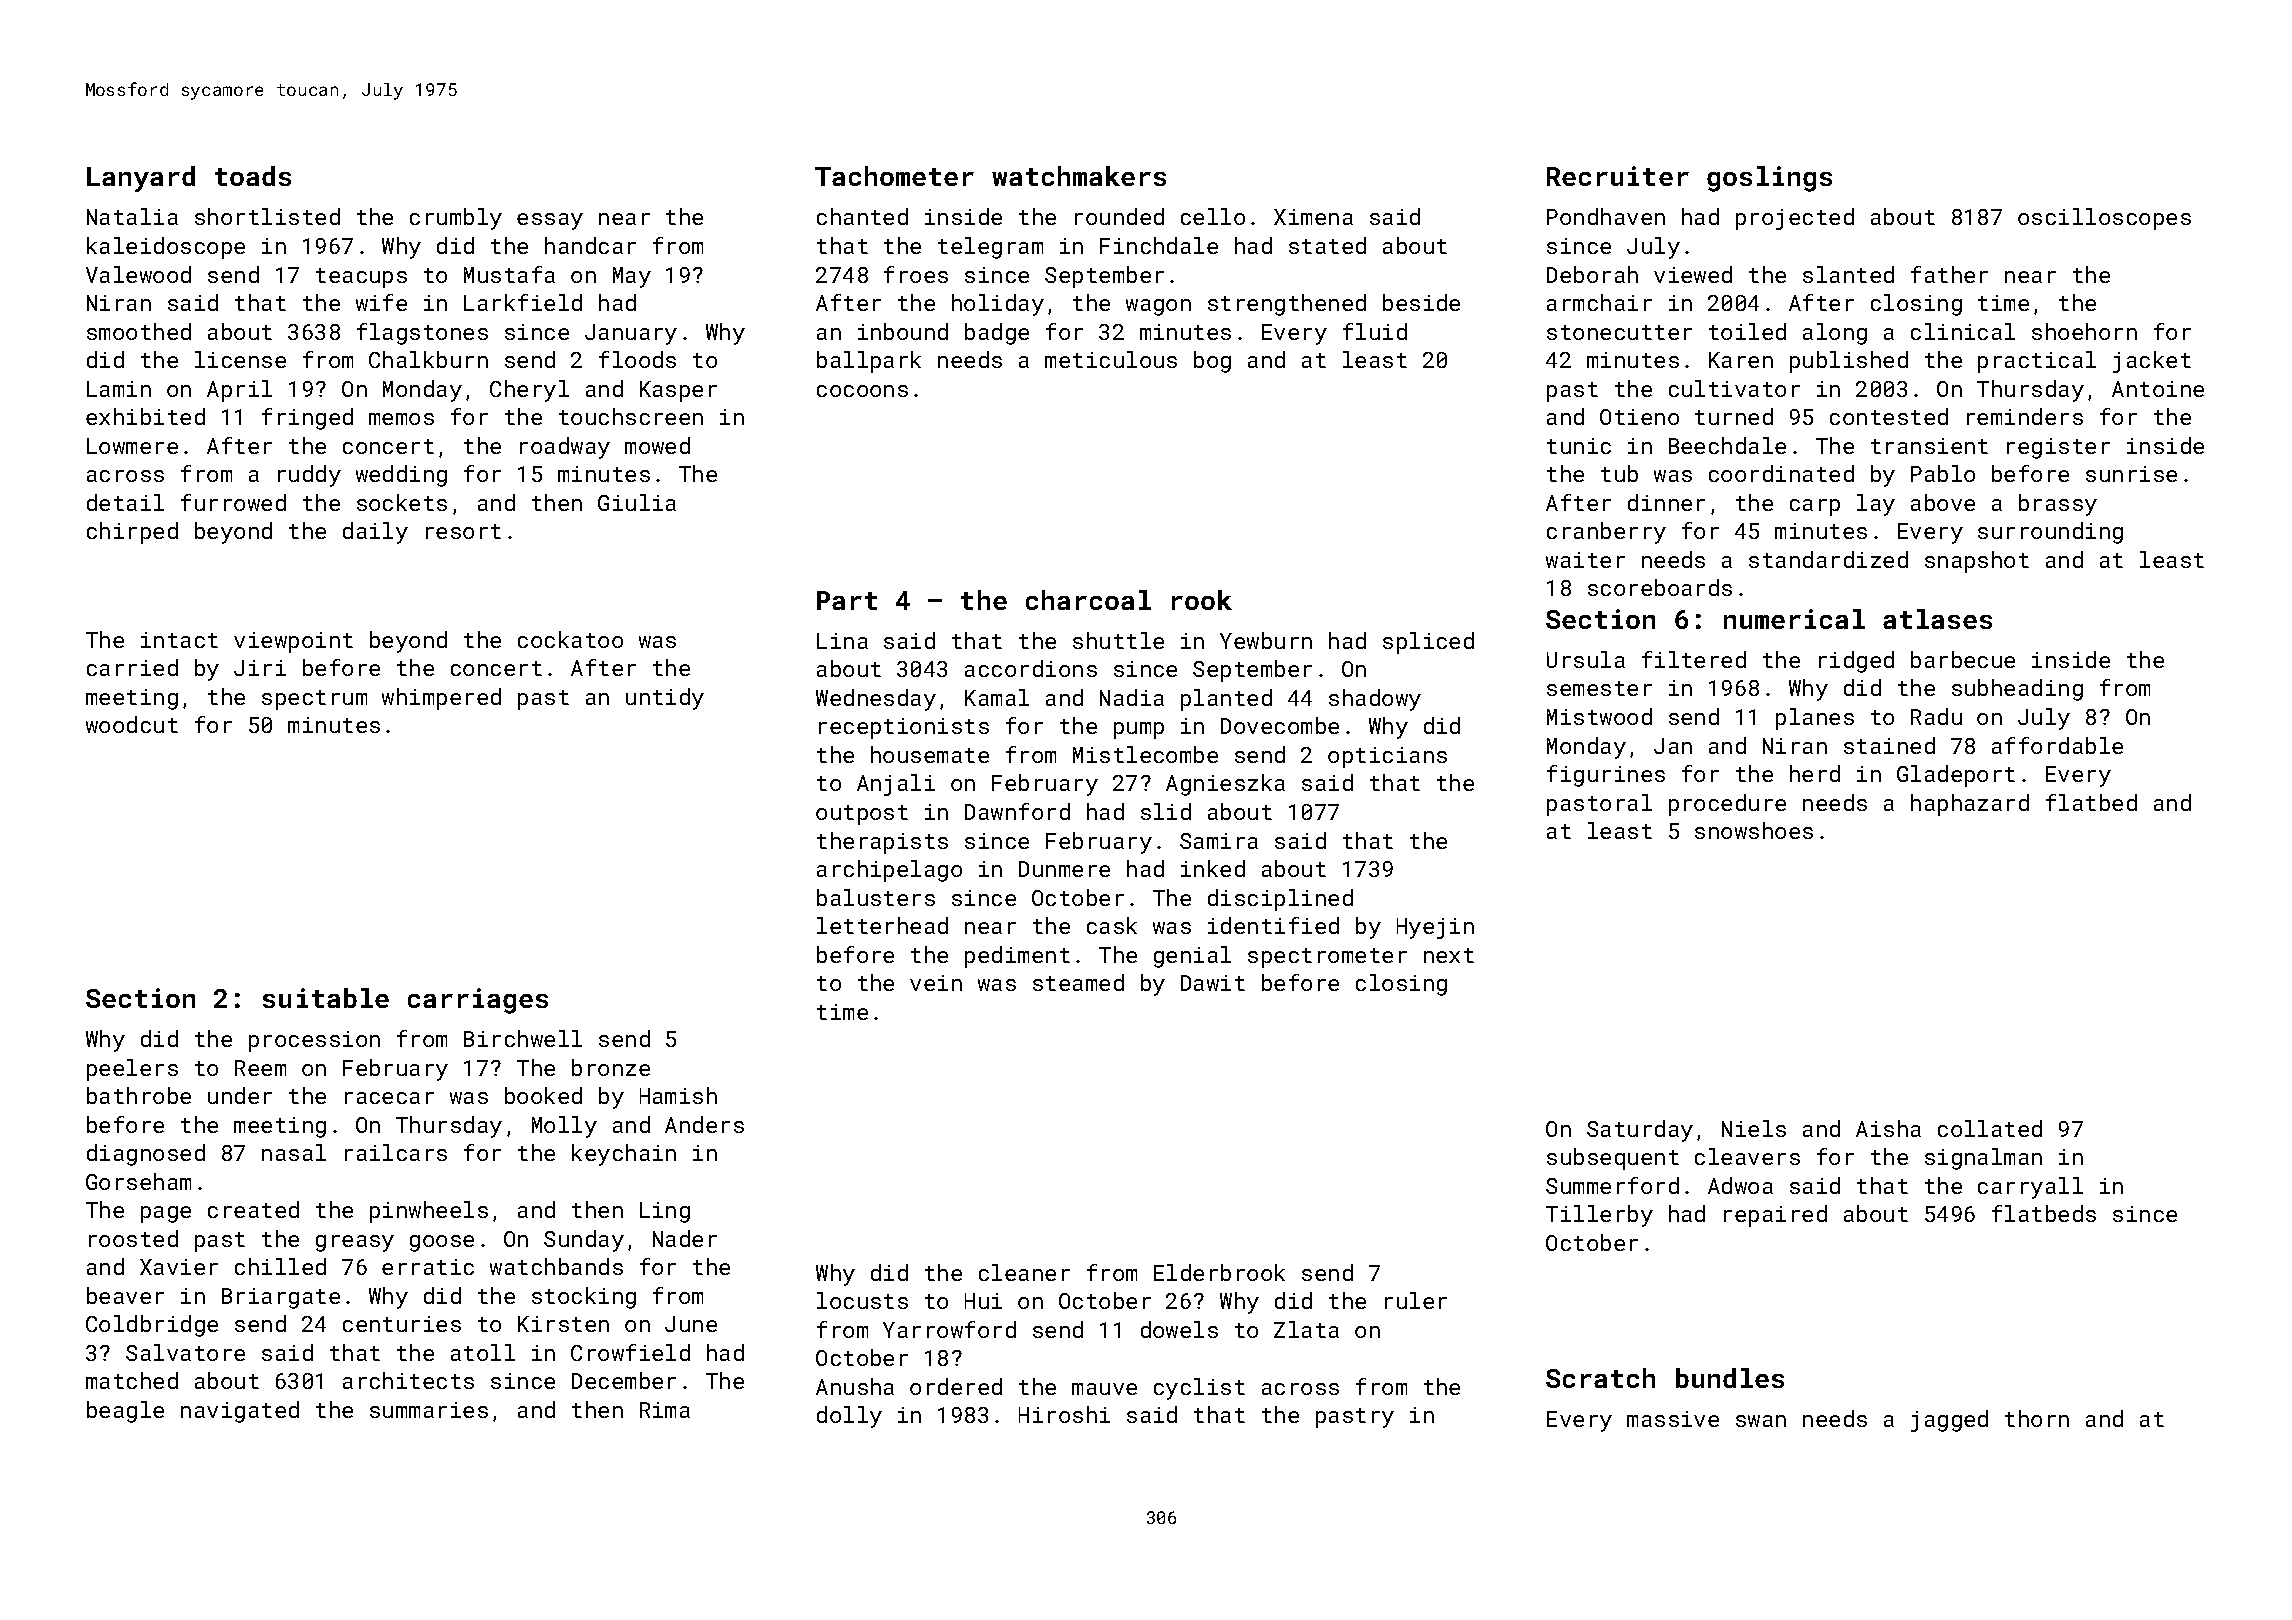  What do you see at coordinates (1599, 302) in the document?
I see `armchair` at bounding box center [1599, 302].
